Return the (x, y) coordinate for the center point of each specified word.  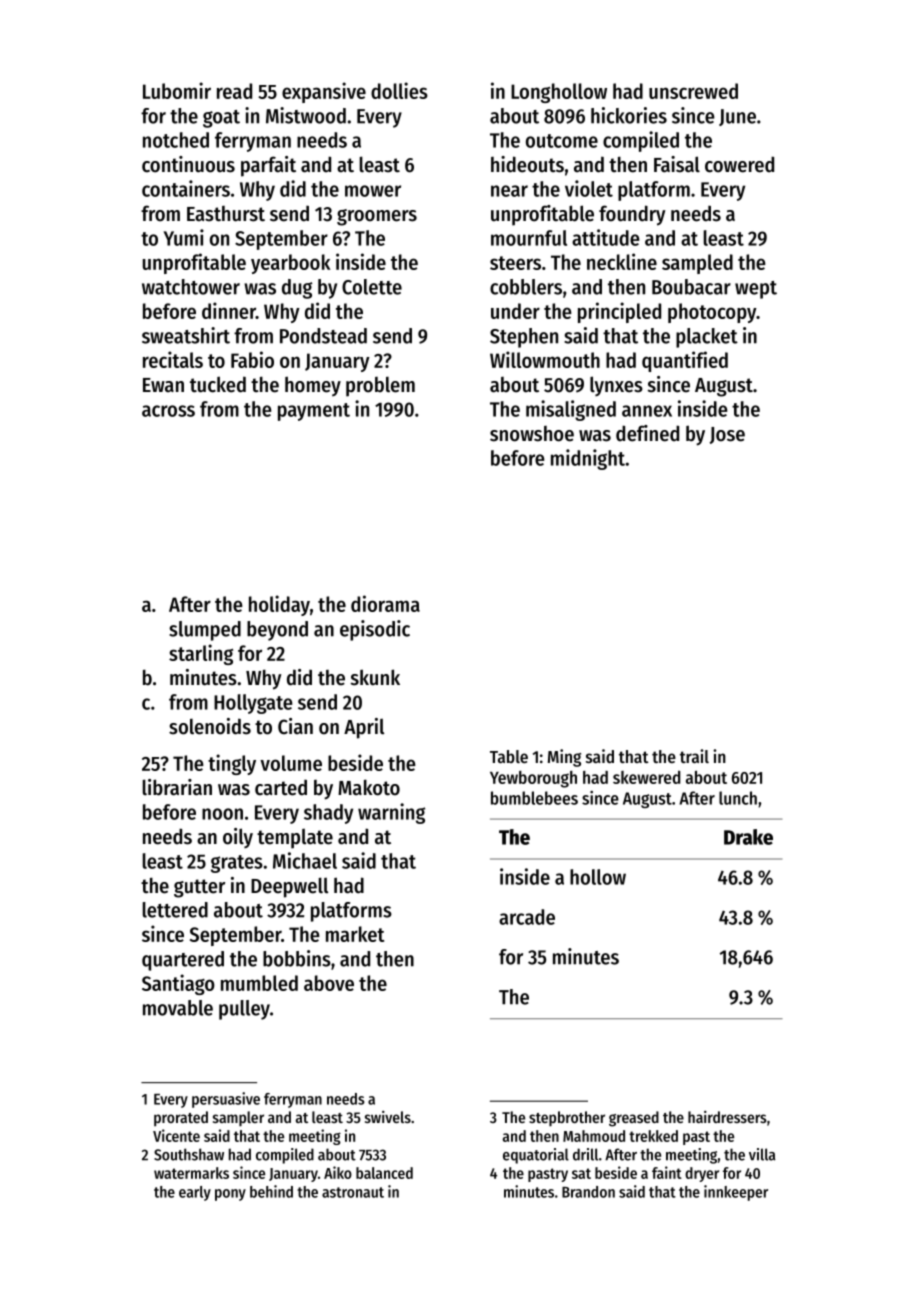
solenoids (210, 726)
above (329, 983)
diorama (385, 603)
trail (694, 756)
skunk (375, 677)
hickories (629, 115)
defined (647, 433)
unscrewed (693, 91)
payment (314, 412)
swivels (388, 1117)
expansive (324, 92)
